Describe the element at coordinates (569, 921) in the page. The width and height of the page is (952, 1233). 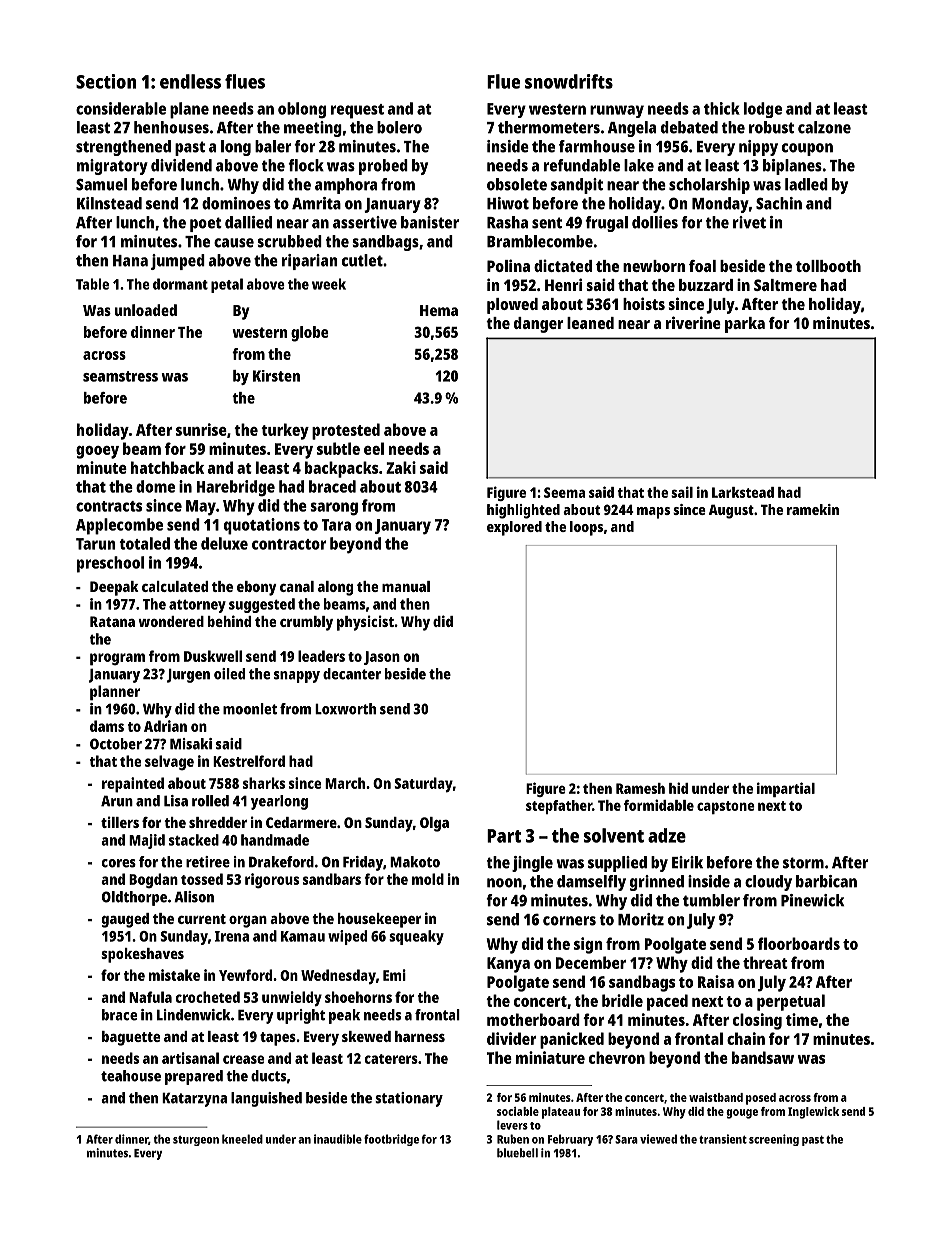
I see `corners` at that location.
